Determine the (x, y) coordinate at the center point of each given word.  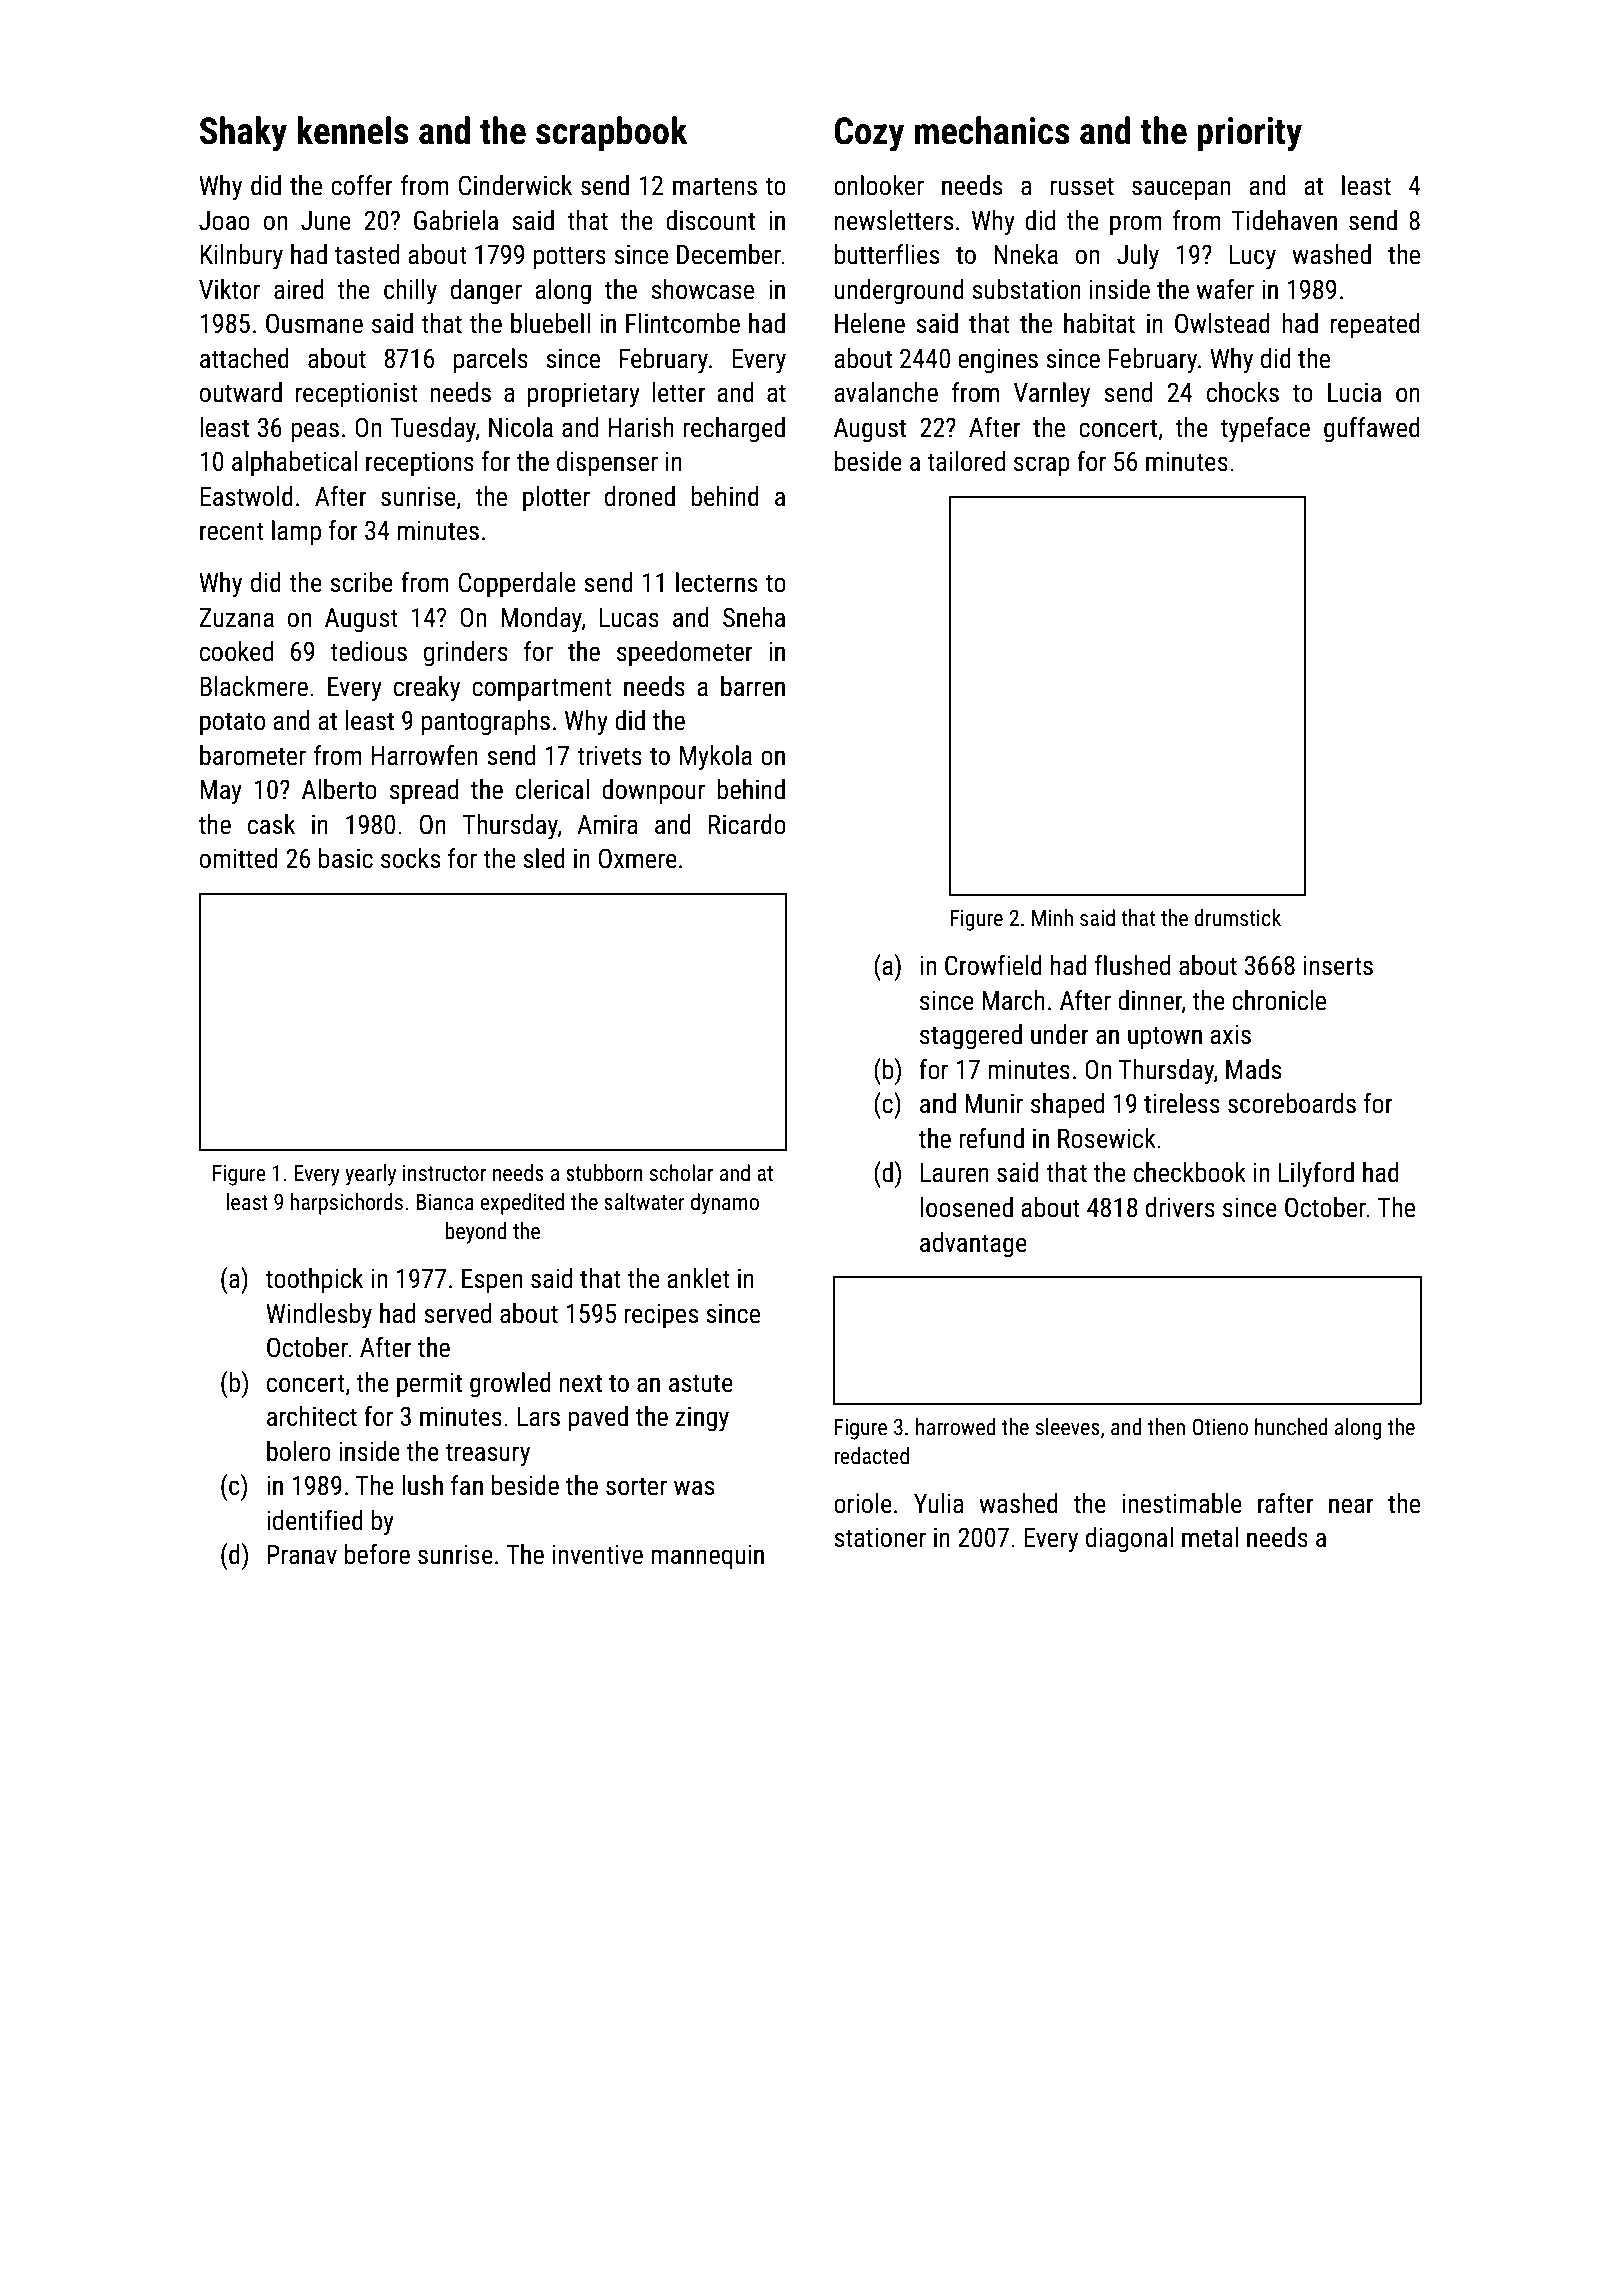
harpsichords (346, 1204)
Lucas (629, 618)
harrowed (956, 1427)
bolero (299, 1451)
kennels (353, 130)
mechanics (992, 130)
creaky (427, 689)
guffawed (1372, 430)
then (1166, 1427)
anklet (699, 1278)
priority (1249, 134)
